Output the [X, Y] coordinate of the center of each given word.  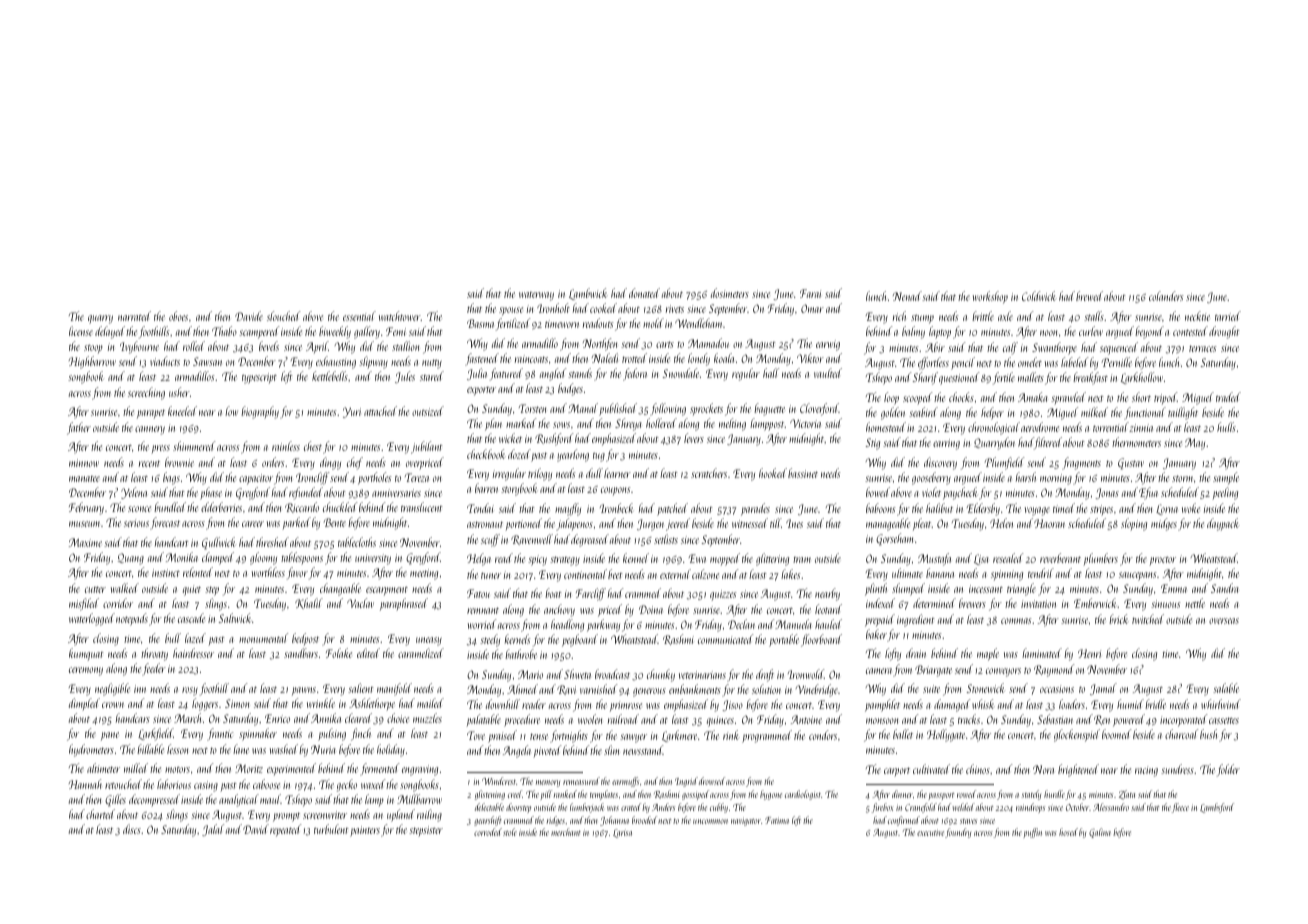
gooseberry [931, 478]
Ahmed [522, 689]
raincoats [531, 359]
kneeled [182, 411]
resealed [1008, 558]
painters [365, 831]
